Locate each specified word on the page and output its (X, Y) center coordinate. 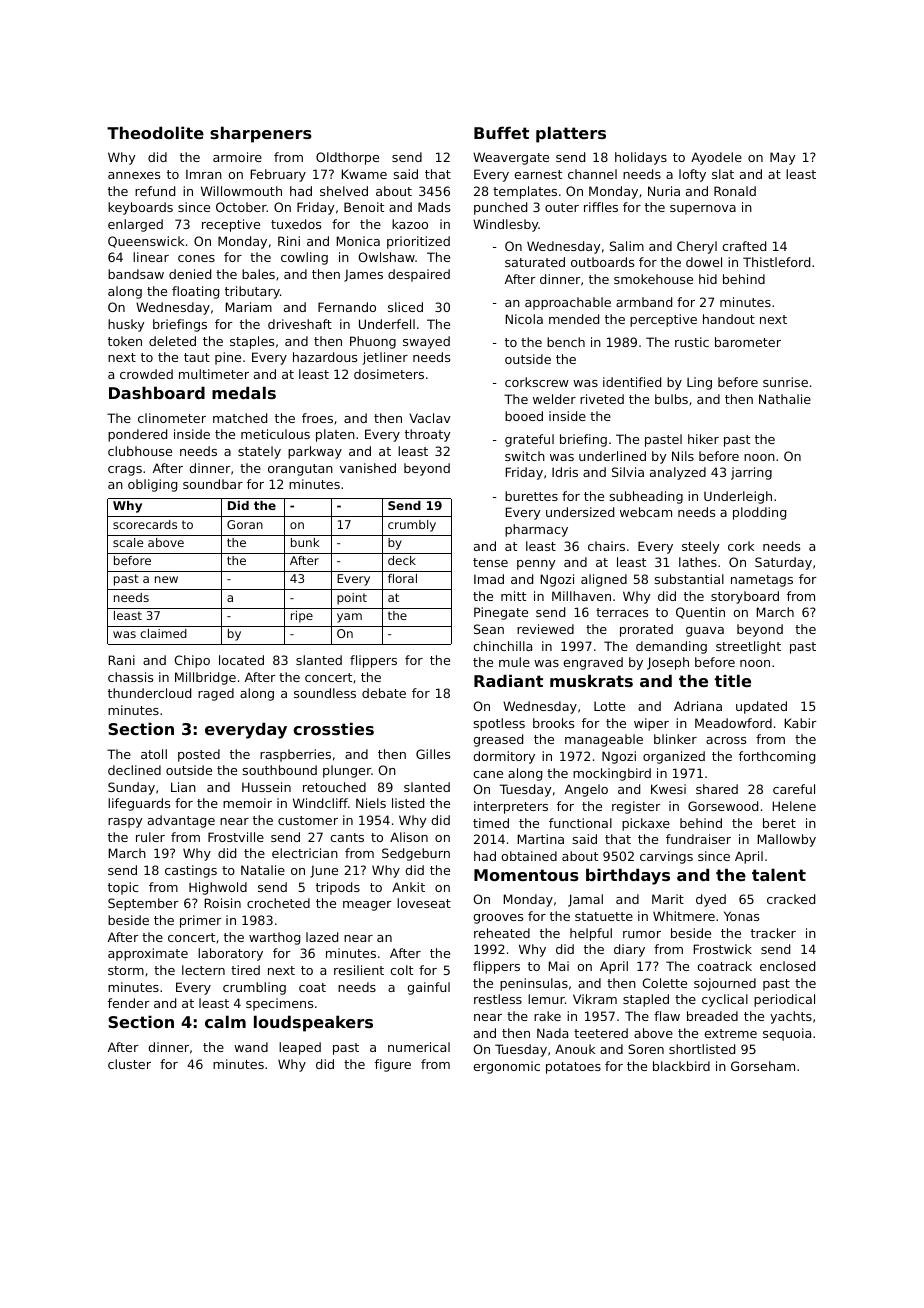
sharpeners (261, 134)
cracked (791, 899)
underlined (612, 456)
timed (491, 823)
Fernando (347, 307)
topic (123, 888)
